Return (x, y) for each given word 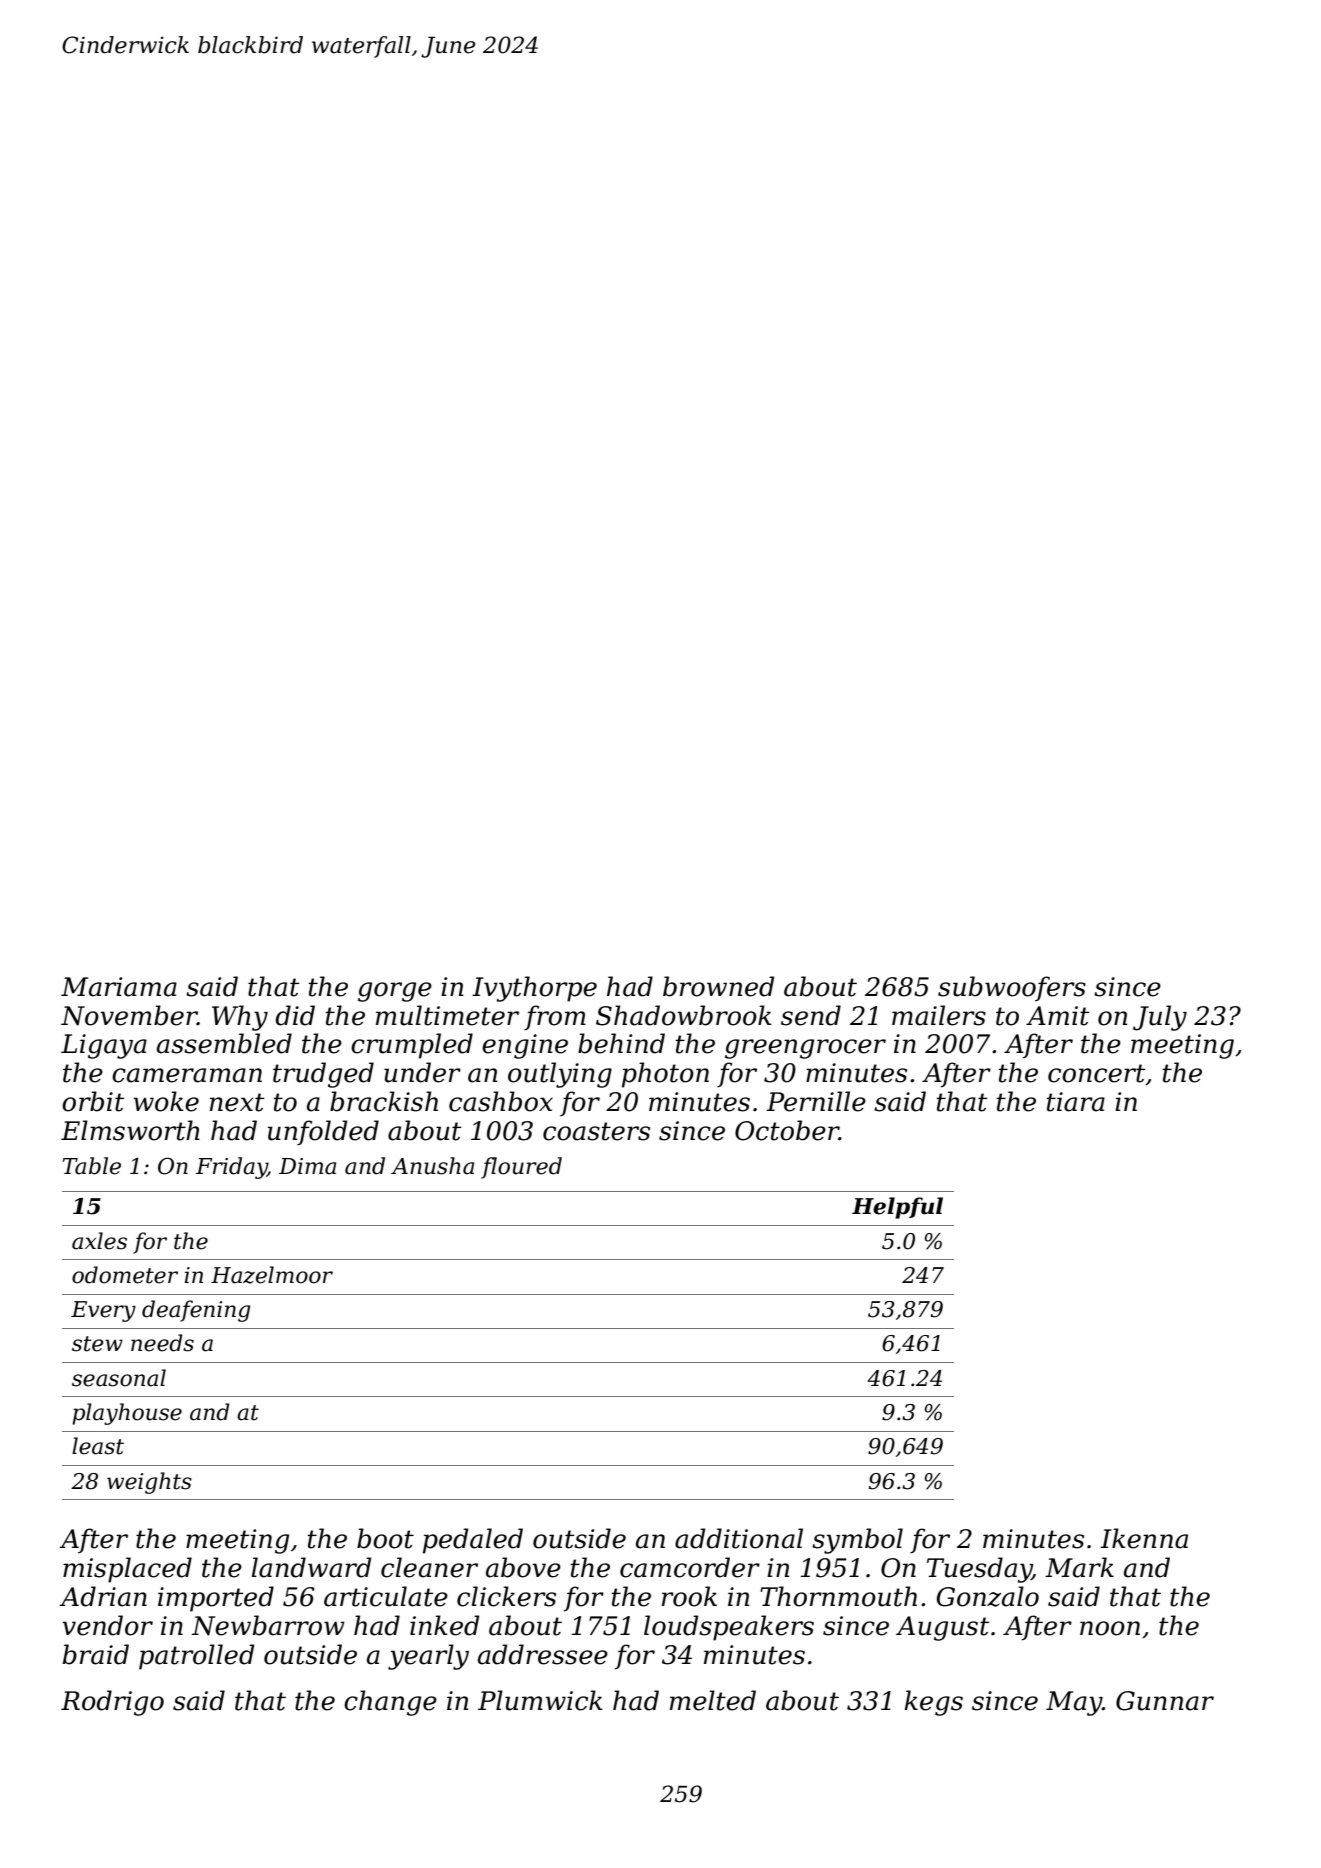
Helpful (897, 1208)
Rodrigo (112, 1703)
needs (162, 1343)
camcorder (690, 1567)
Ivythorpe (534, 989)
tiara (1076, 1102)
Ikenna (1144, 1538)
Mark (1079, 1567)
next (237, 1102)
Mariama (119, 987)
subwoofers (1012, 989)
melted (713, 1700)
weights (149, 1483)
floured (521, 1168)
